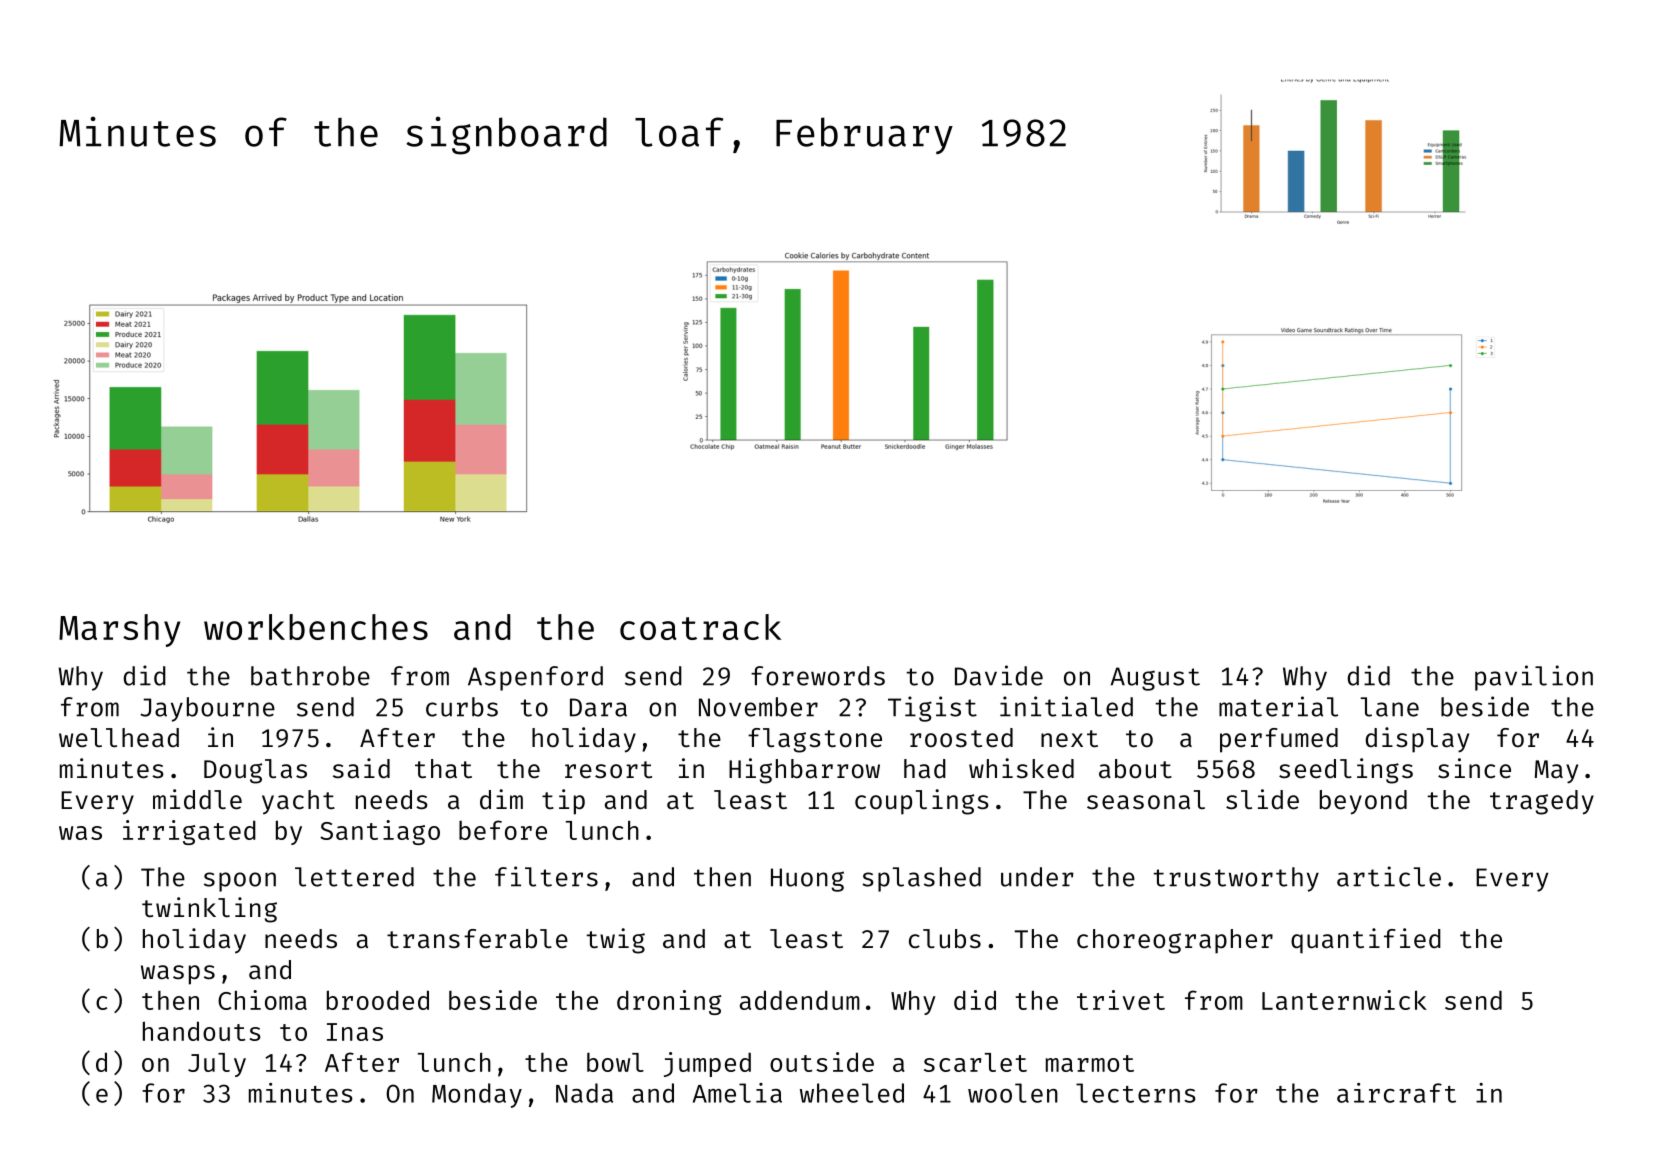  What do you see at coordinates (700, 627) in the document?
I see `coatrack` at bounding box center [700, 627].
